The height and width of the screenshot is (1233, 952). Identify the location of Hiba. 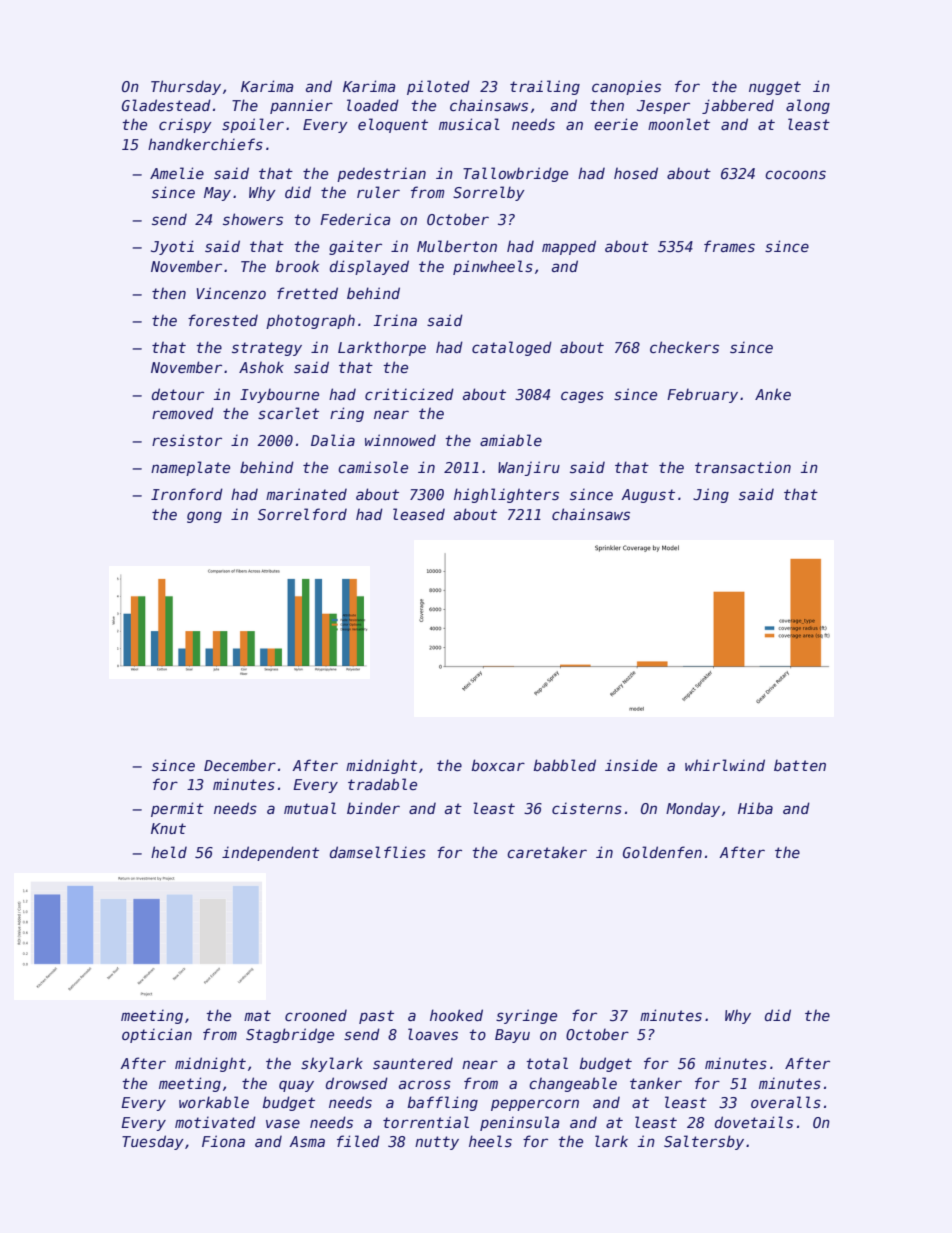
(755, 808).
